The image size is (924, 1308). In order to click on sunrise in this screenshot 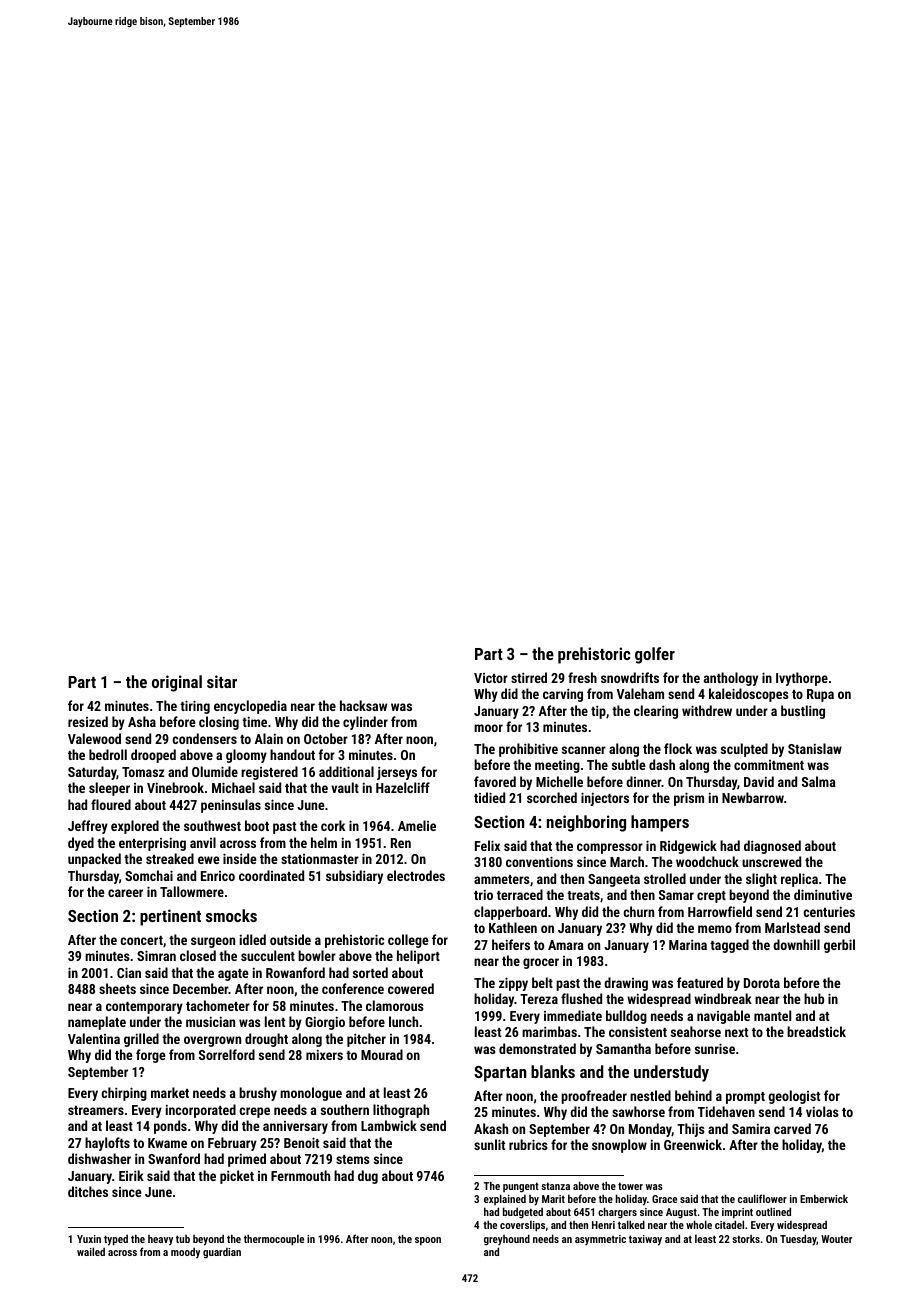, I will do `click(715, 1048)`.
